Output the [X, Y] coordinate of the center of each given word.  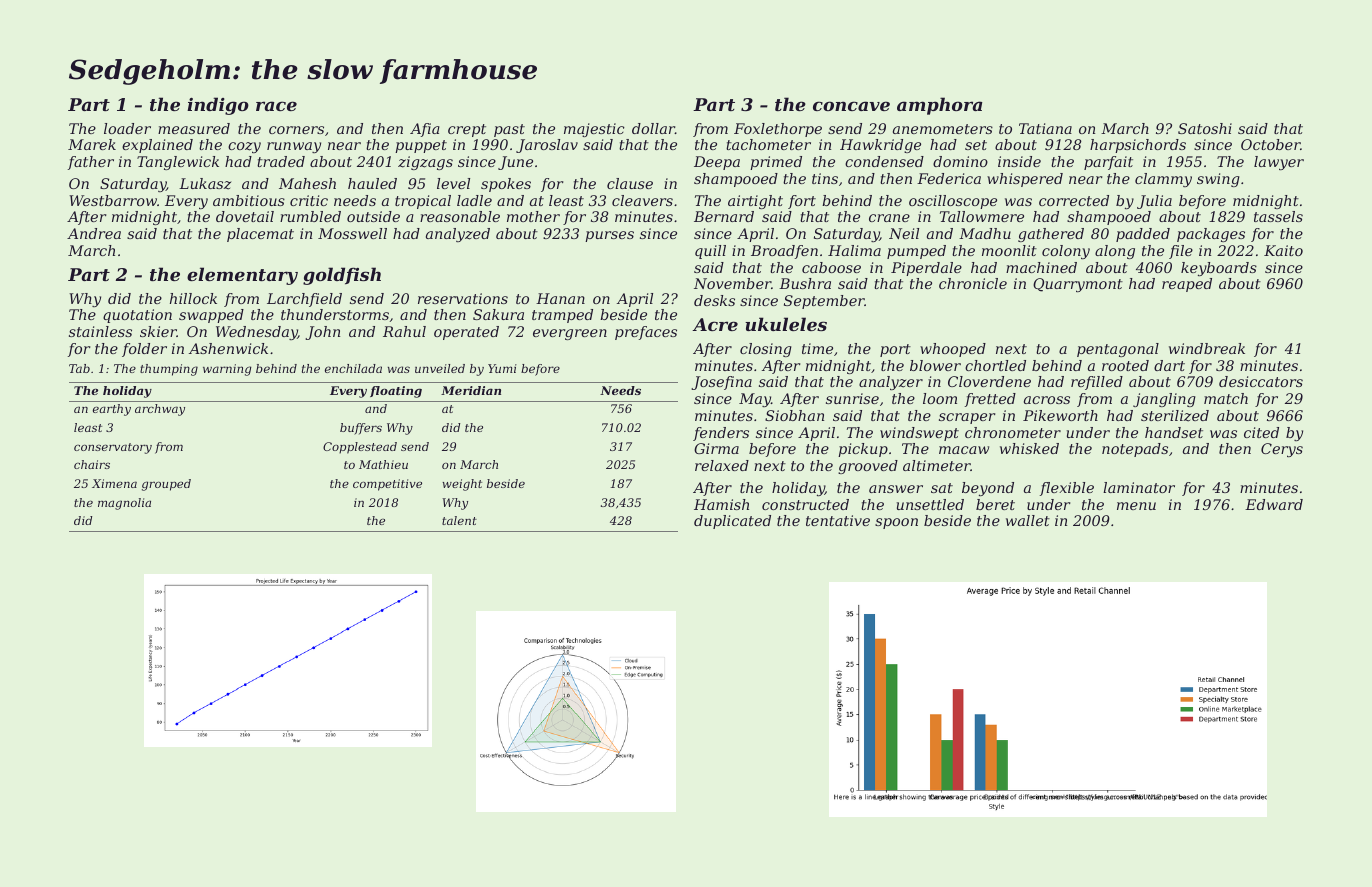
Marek [92, 144]
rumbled [310, 216]
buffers [361, 429]
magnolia [124, 504]
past [509, 130]
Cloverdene [989, 381]
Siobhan [794, 415]
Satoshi [1205, 128]
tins [825, 178]
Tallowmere [982, 216]
